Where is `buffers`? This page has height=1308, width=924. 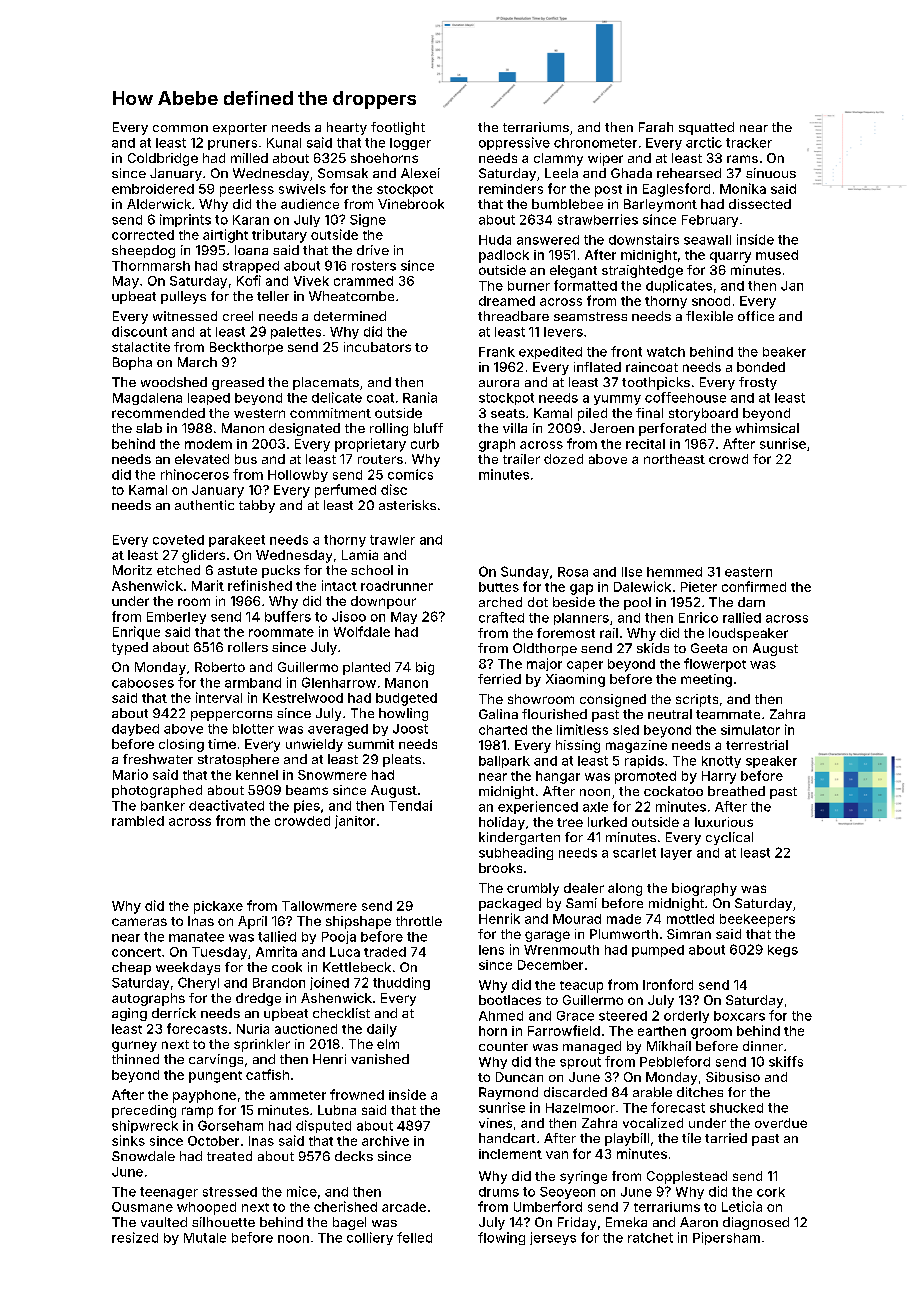 buffers is located at coordinates (288, 616).
